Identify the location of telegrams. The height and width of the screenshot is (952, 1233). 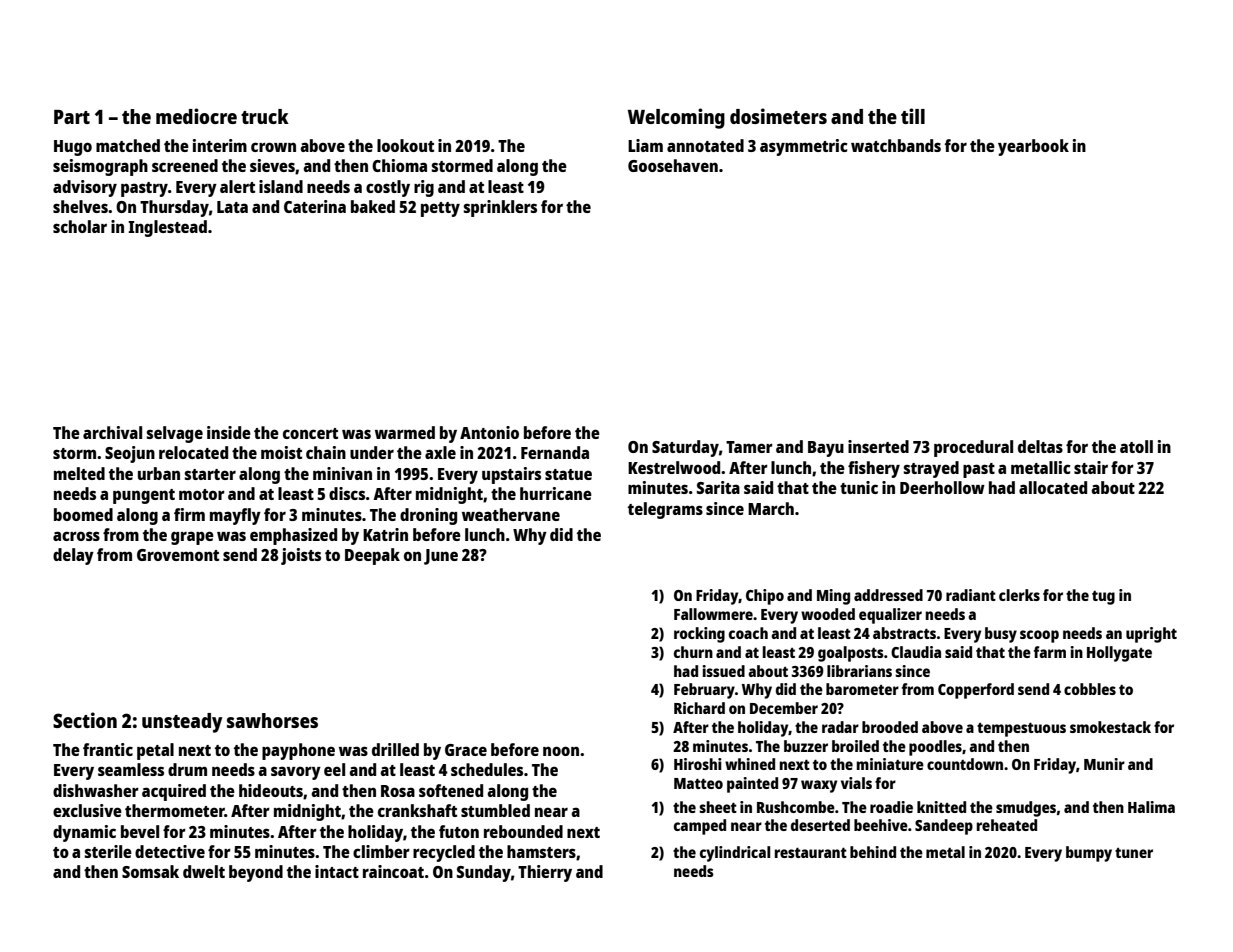
(665, 510).
